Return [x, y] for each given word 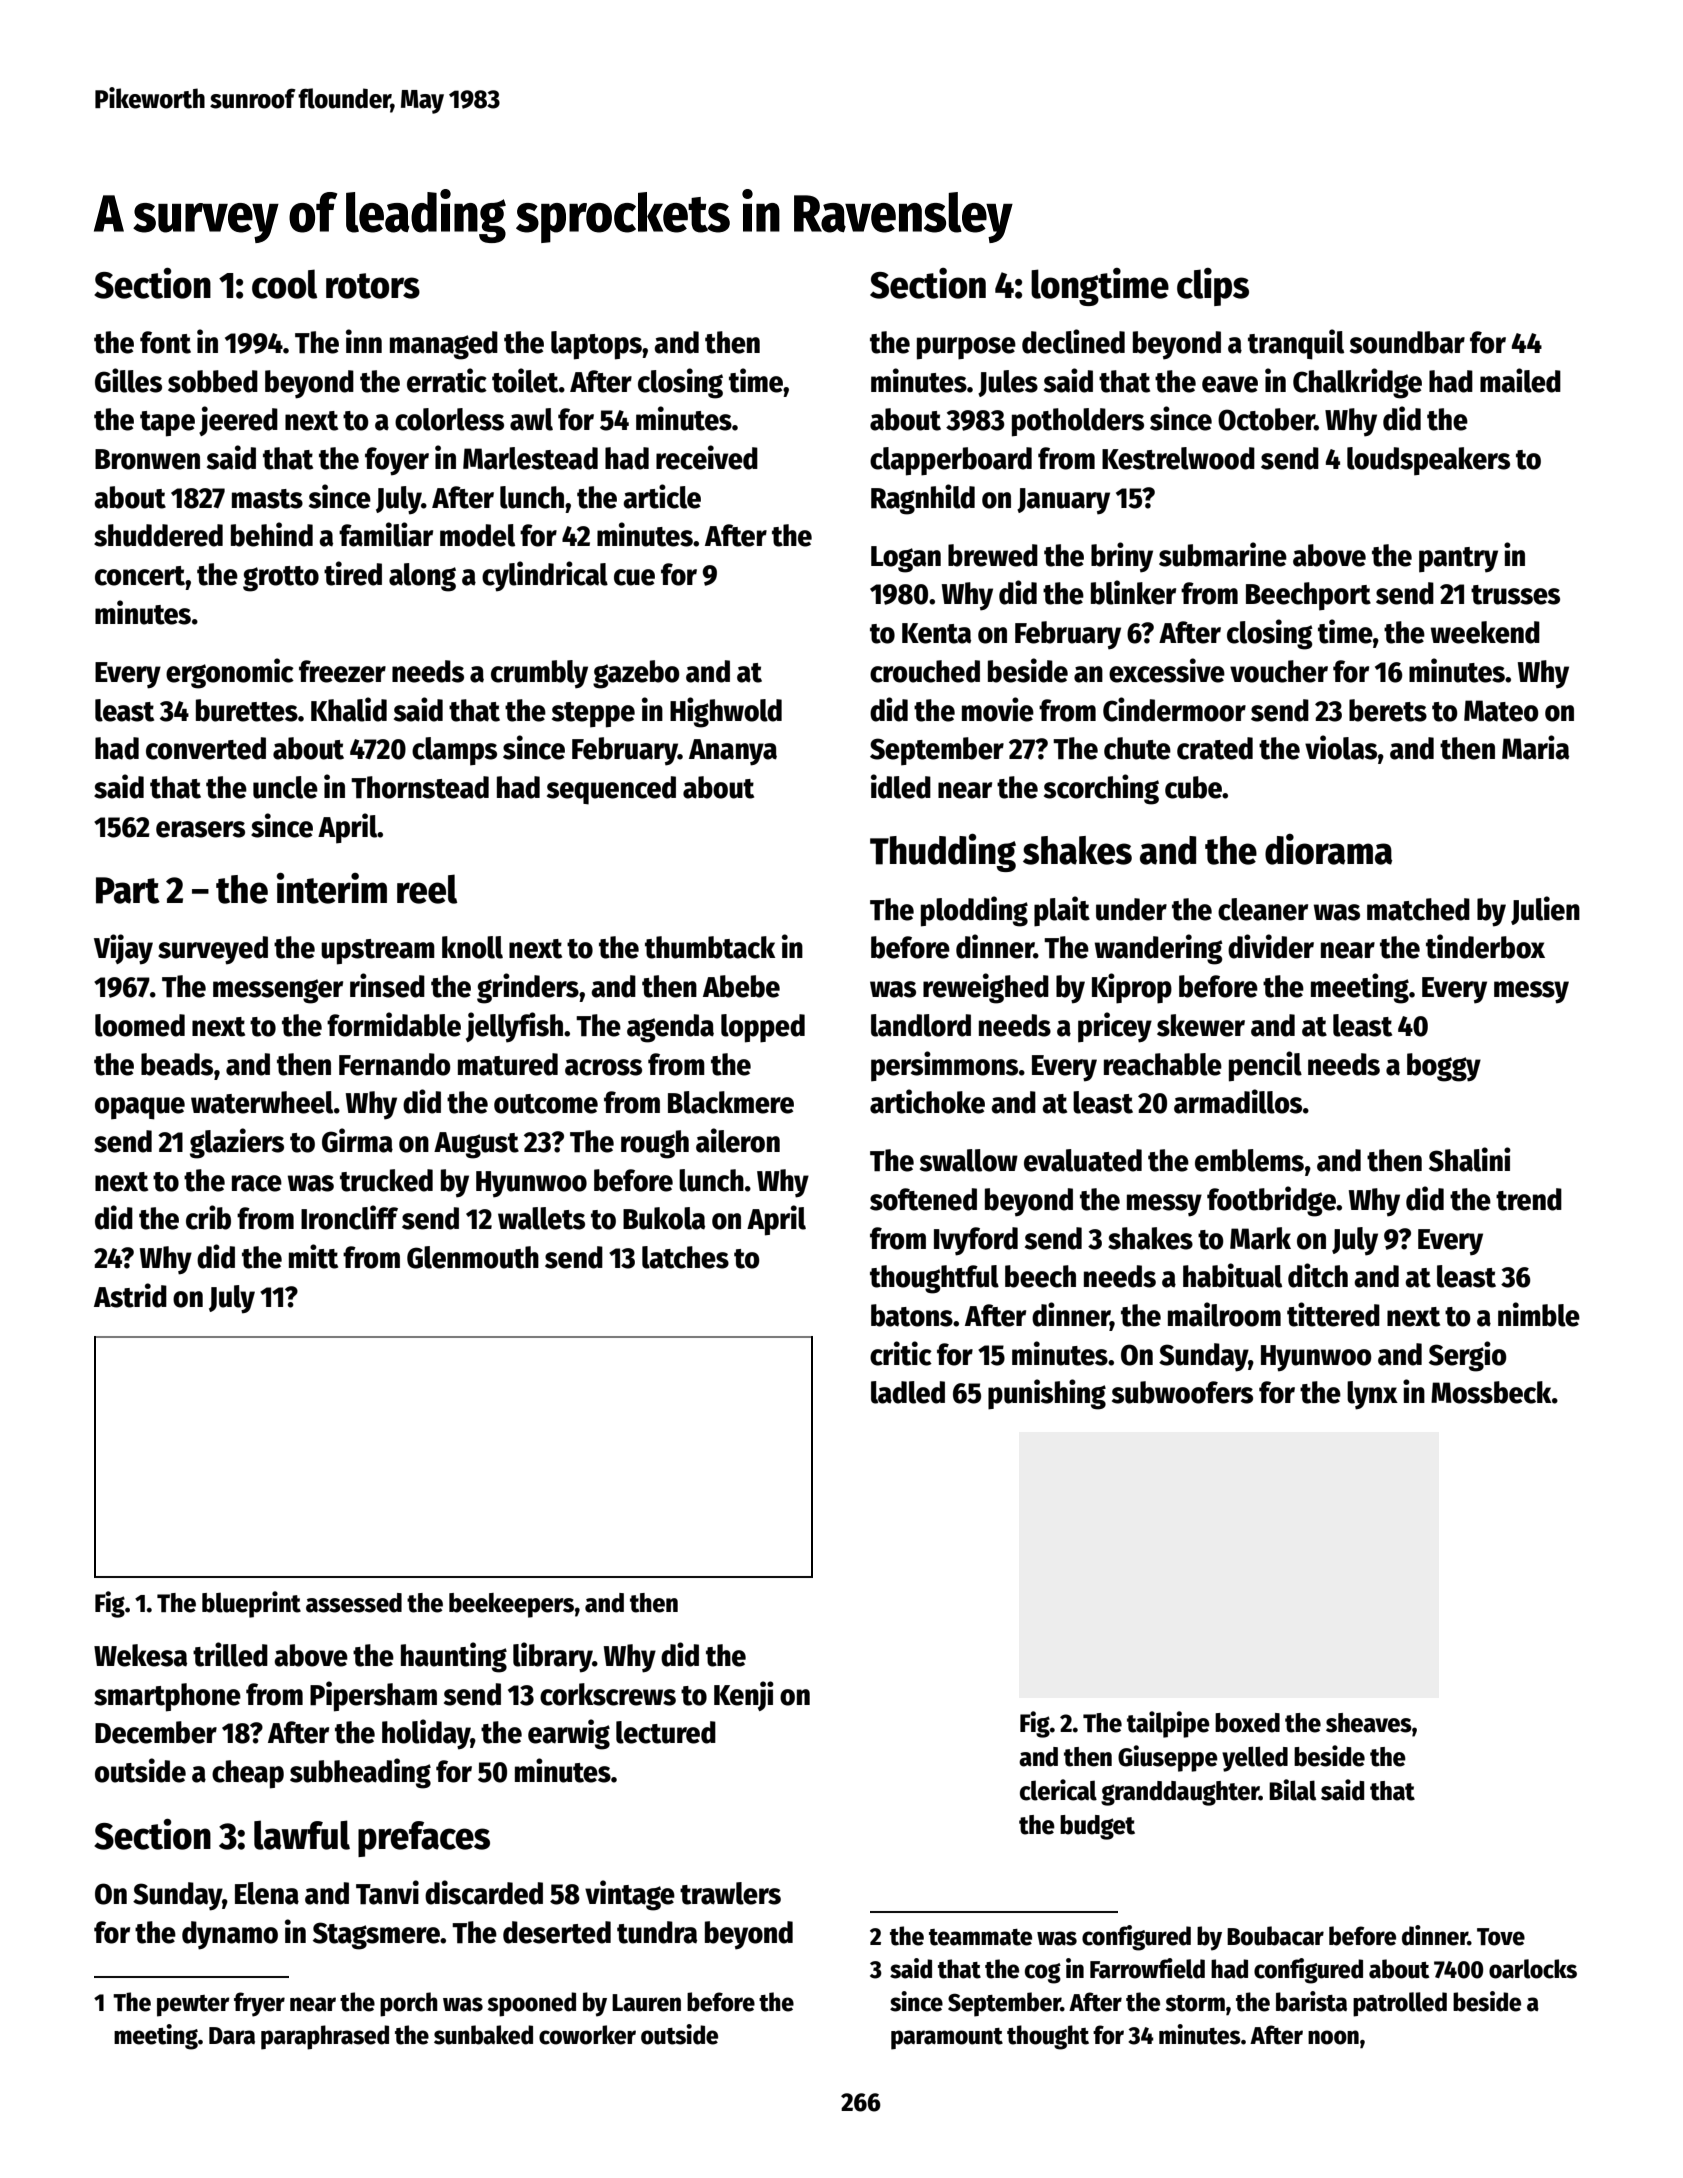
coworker [587, 2035]
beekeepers [511, 1605]
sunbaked [483, 2035]
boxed [1247, 1723]
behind [272, 534]
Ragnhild [923, 499]
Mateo [1501, 711]
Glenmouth [473, 1257]
